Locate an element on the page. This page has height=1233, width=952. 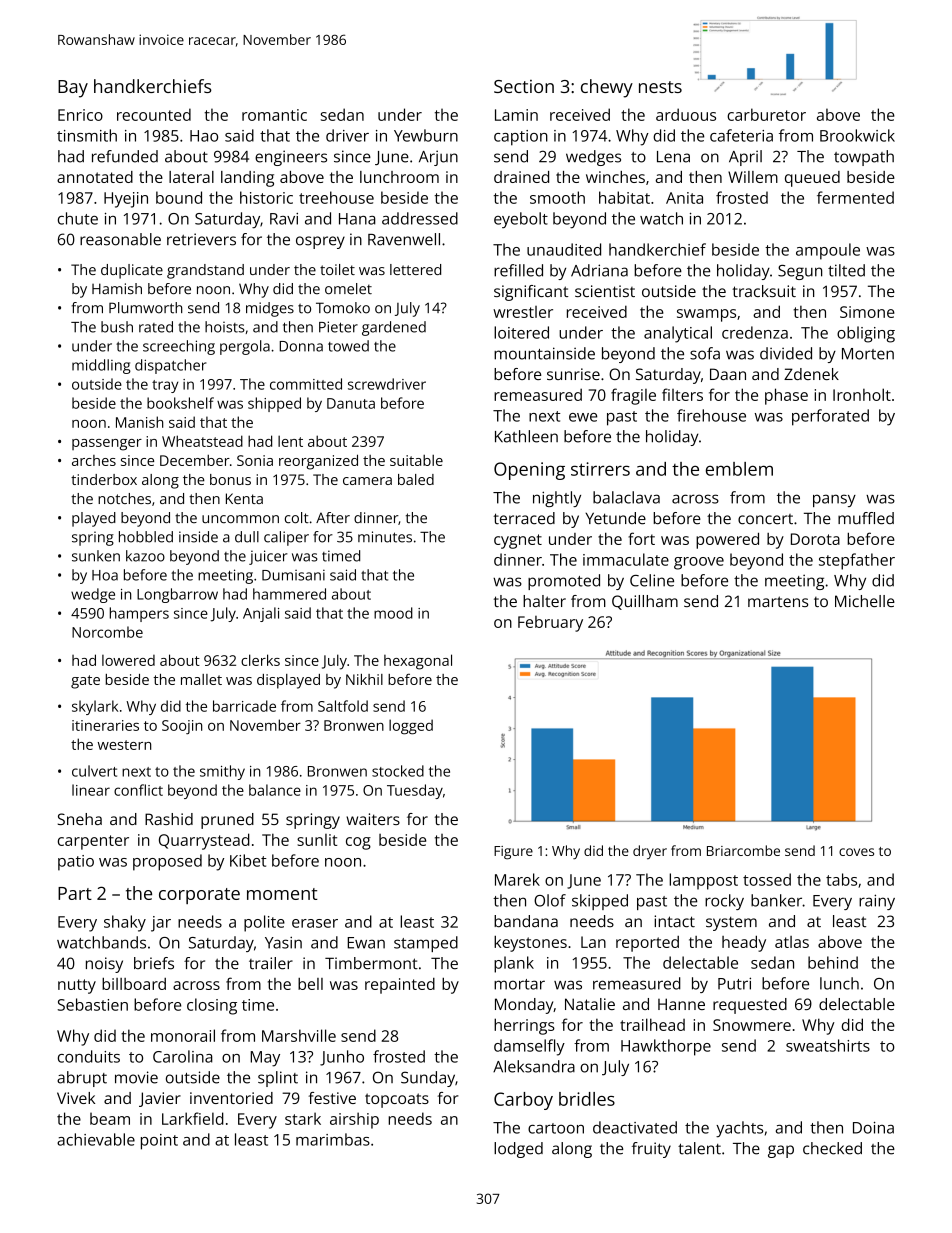
suitable is located at coordinates (416, 460).
